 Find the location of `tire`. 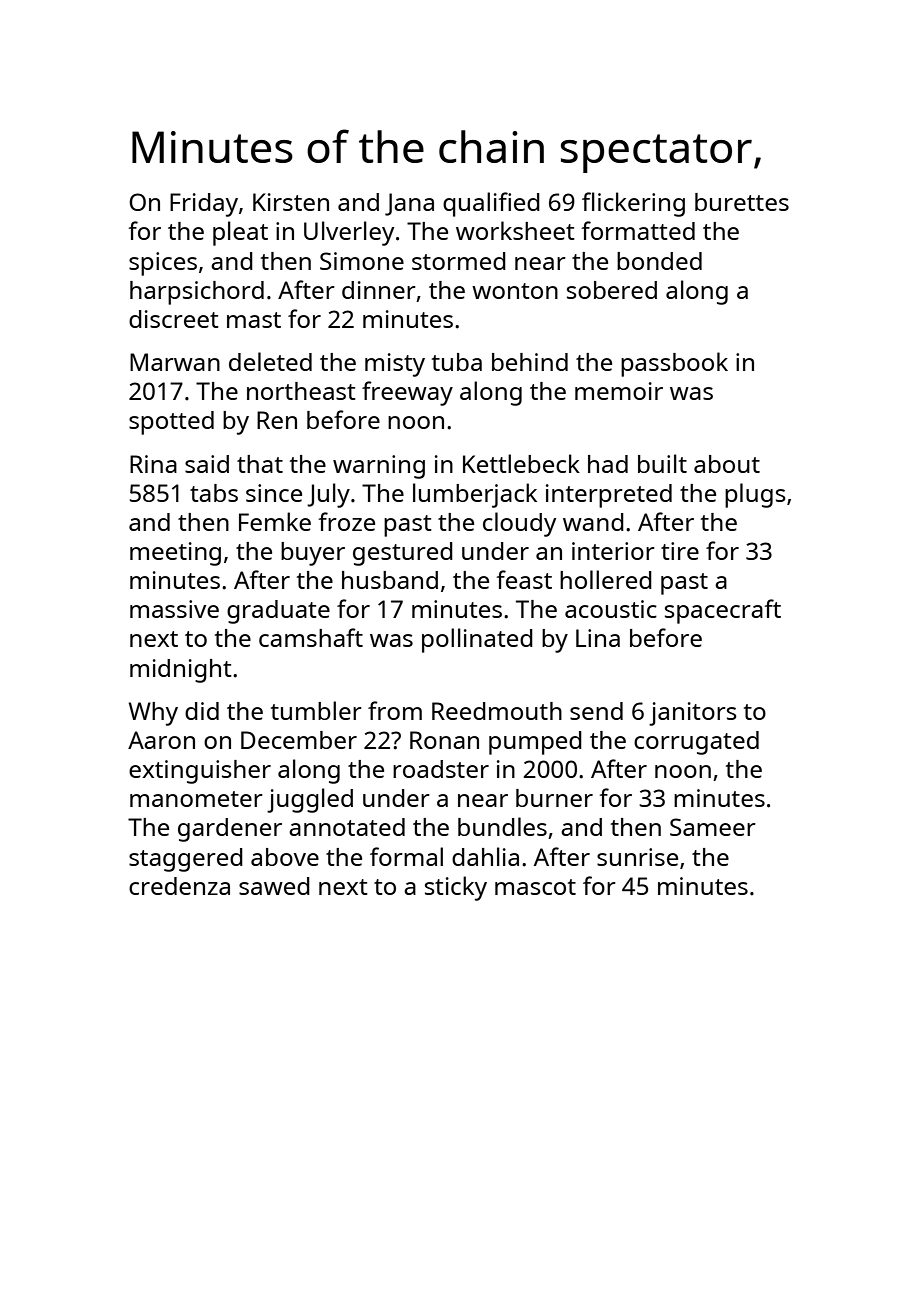

tire is located at coordinates (680, 551).
